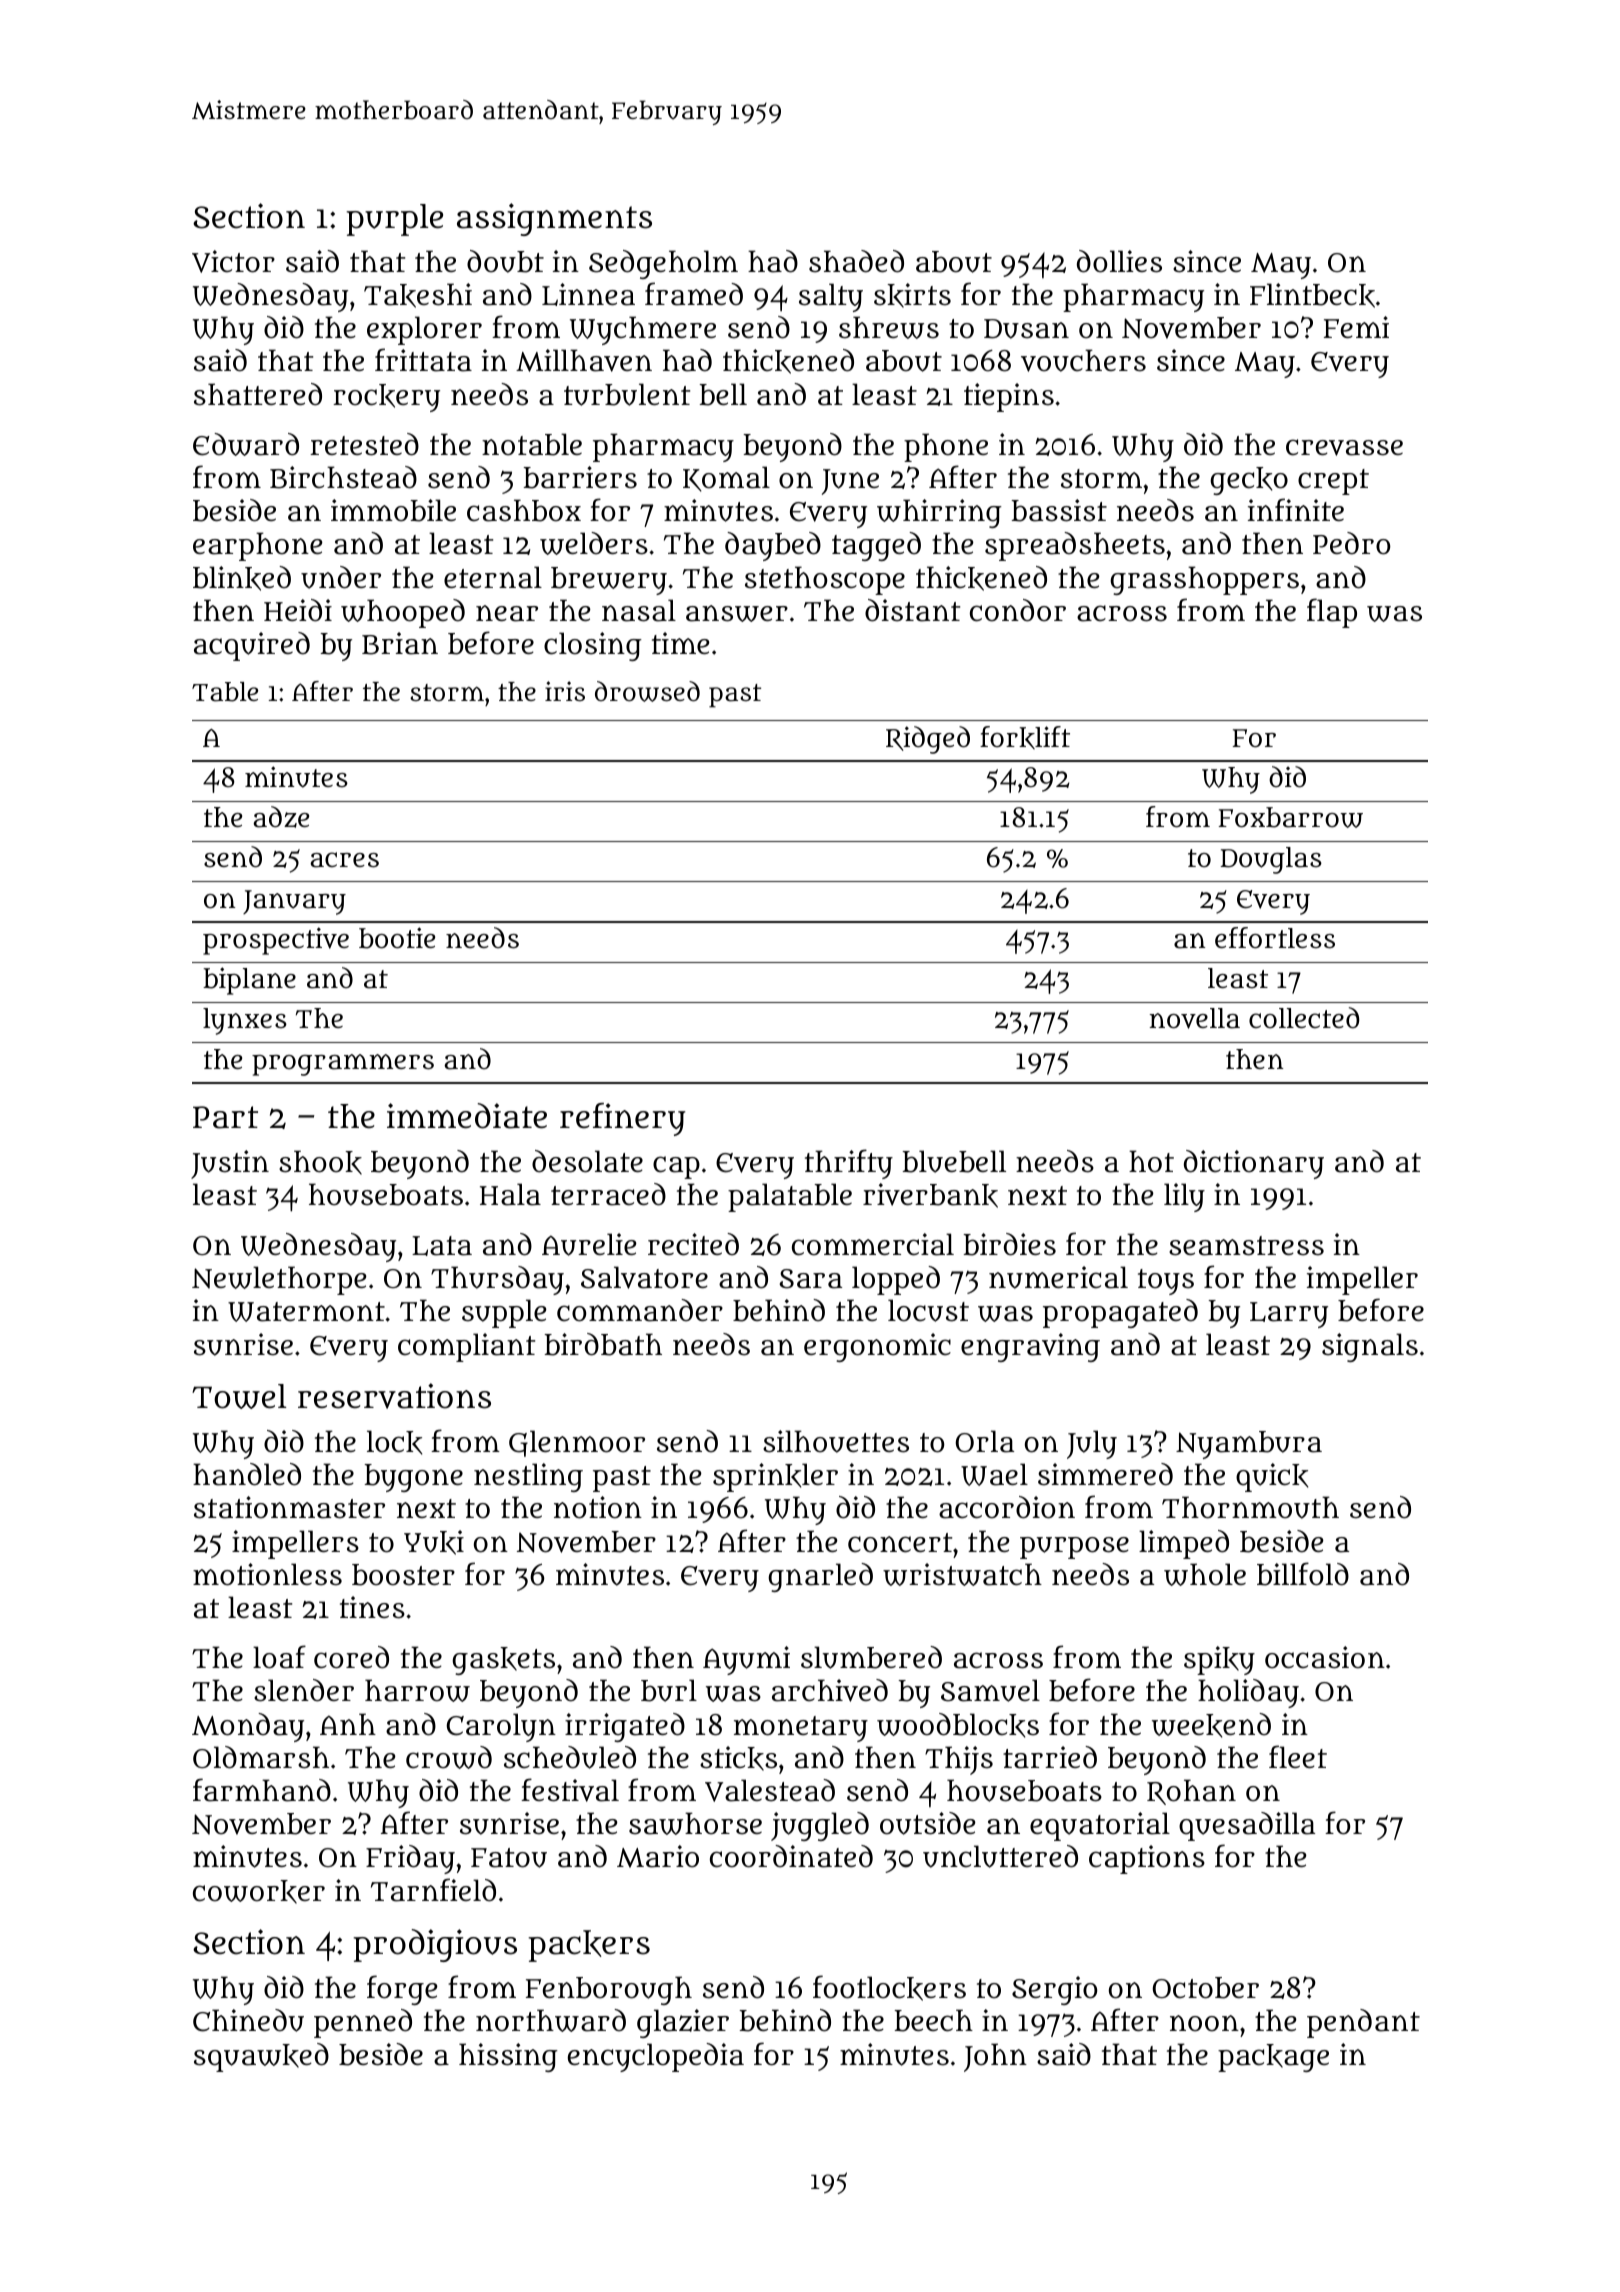 The image size is (1620, 2292). What do you see at coordinates (1151, 1161) in the screenshot?
I see `hot` at bounding box center [1151, 1161].
